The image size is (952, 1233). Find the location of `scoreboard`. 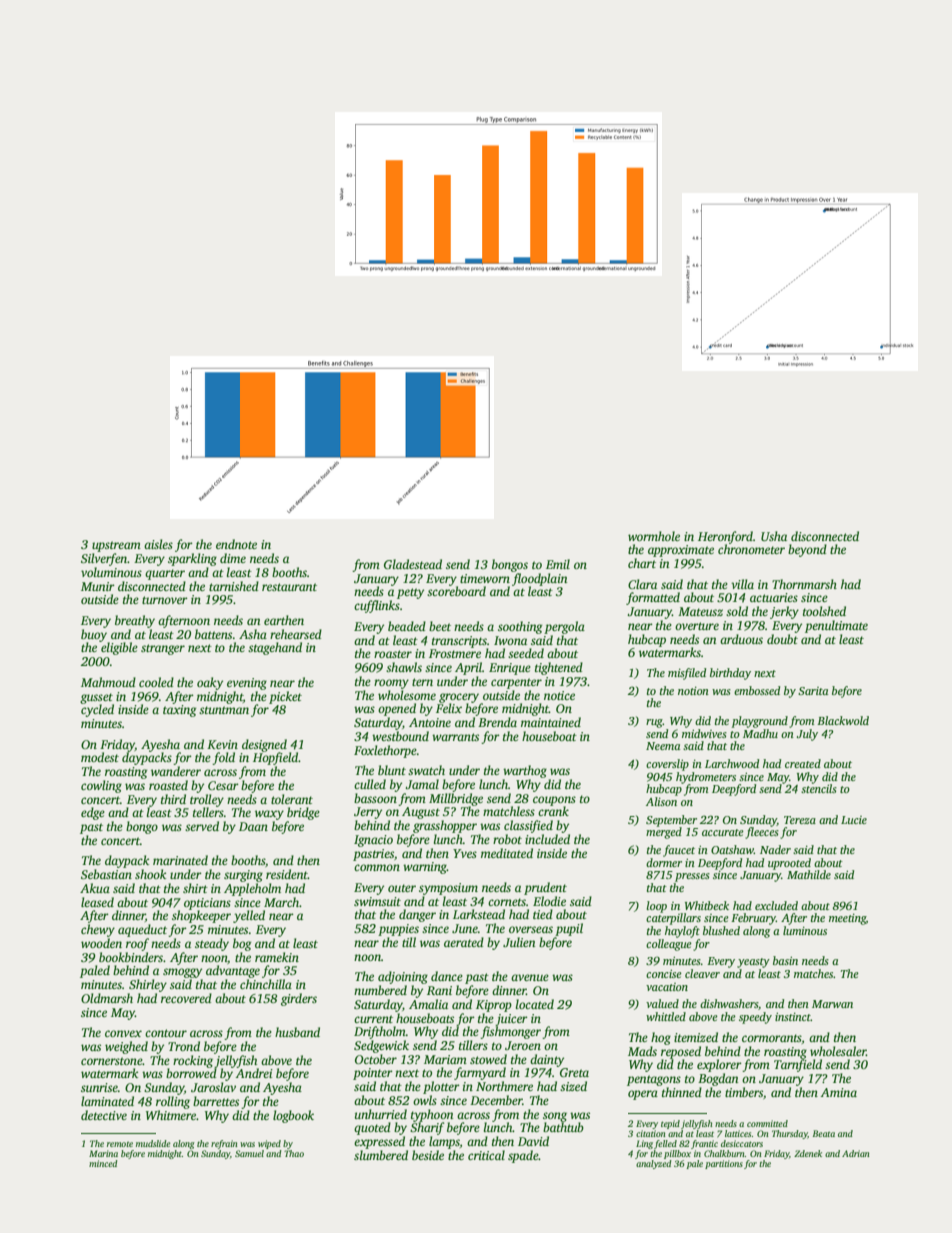

scoreboard is located at coordinates (456, 591).
